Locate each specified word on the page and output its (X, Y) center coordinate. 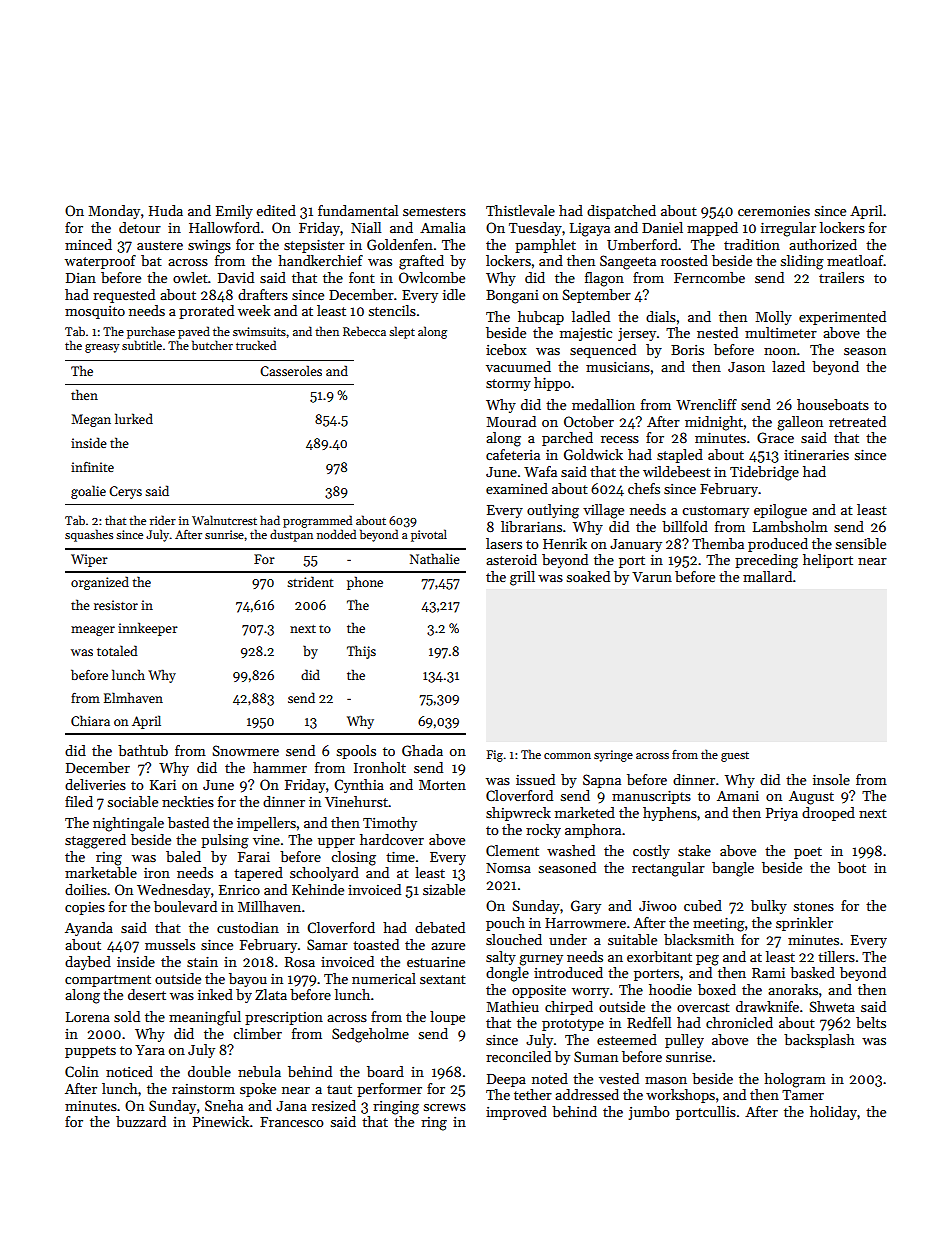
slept (402, 332)
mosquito (95, 312)
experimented (842, 318)
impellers (266, 824)
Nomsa (508, 868)
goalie (88, 492)
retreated (857, 421)
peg (707, 960)
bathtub (143, 750)
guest (735, 757)
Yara (150, 1050)
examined (517, 488)
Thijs (361, 652)
